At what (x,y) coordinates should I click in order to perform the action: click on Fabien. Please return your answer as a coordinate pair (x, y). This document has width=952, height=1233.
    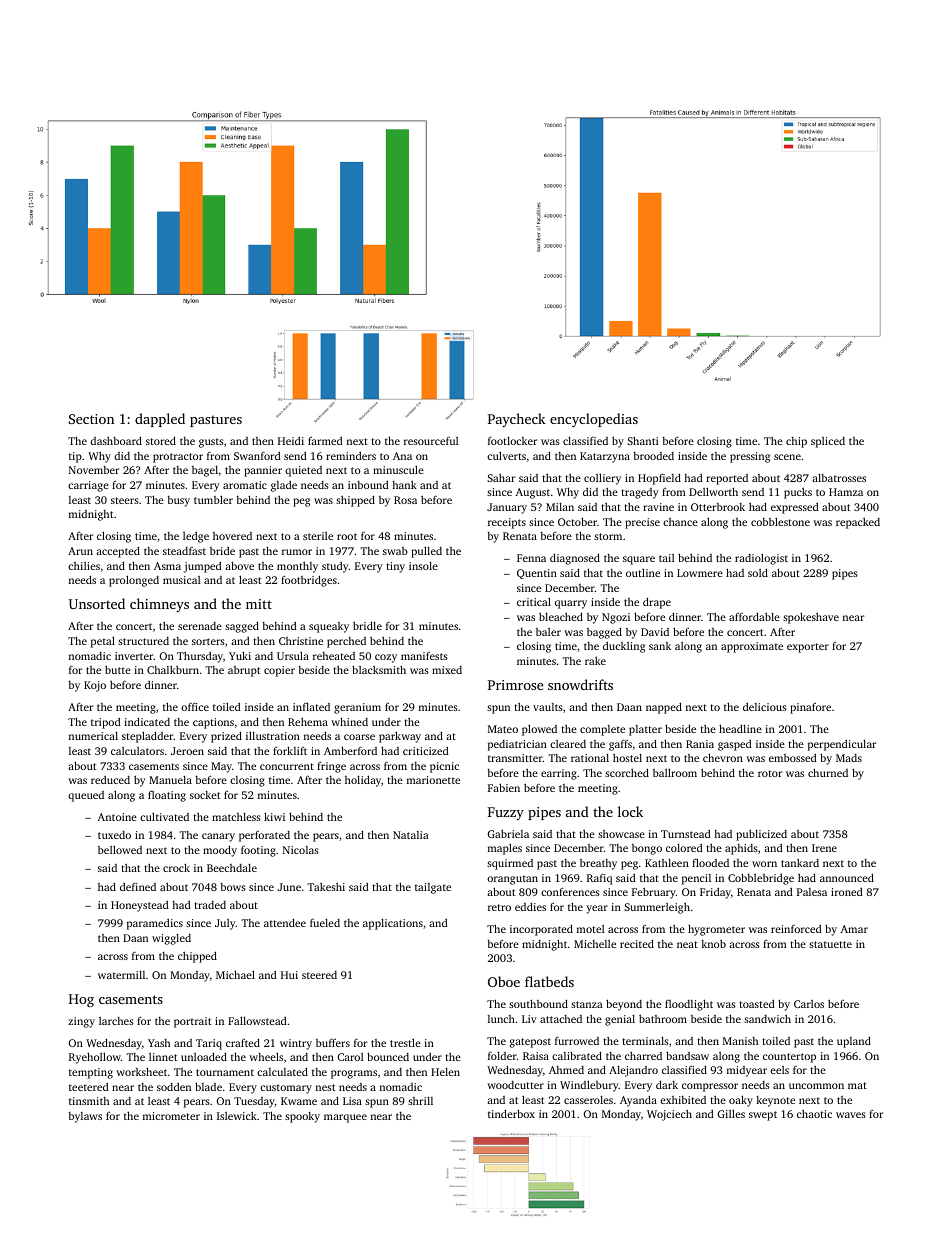
    Looking at the image, I should click on (504, 787).
